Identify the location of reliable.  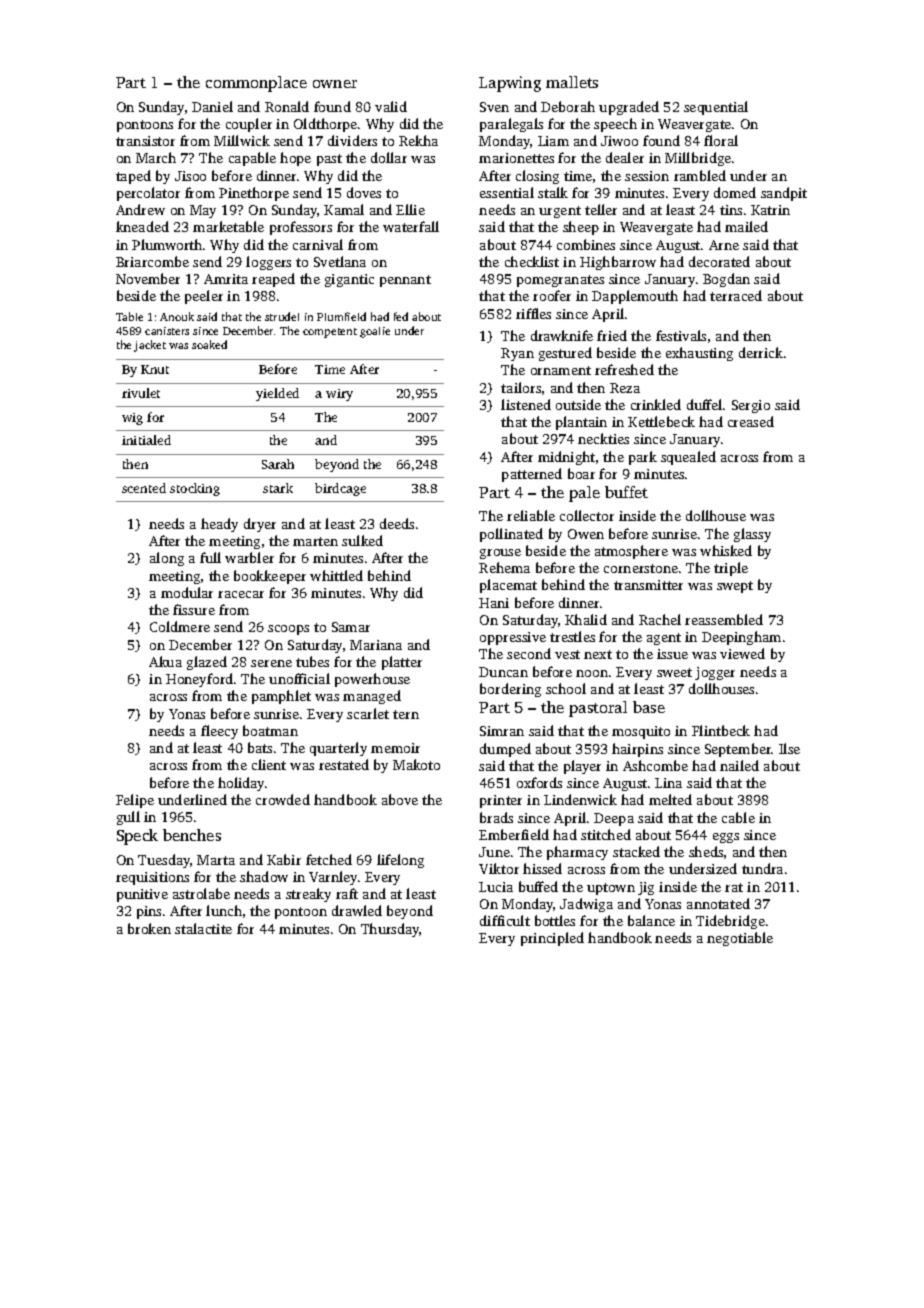
(531, 515).
